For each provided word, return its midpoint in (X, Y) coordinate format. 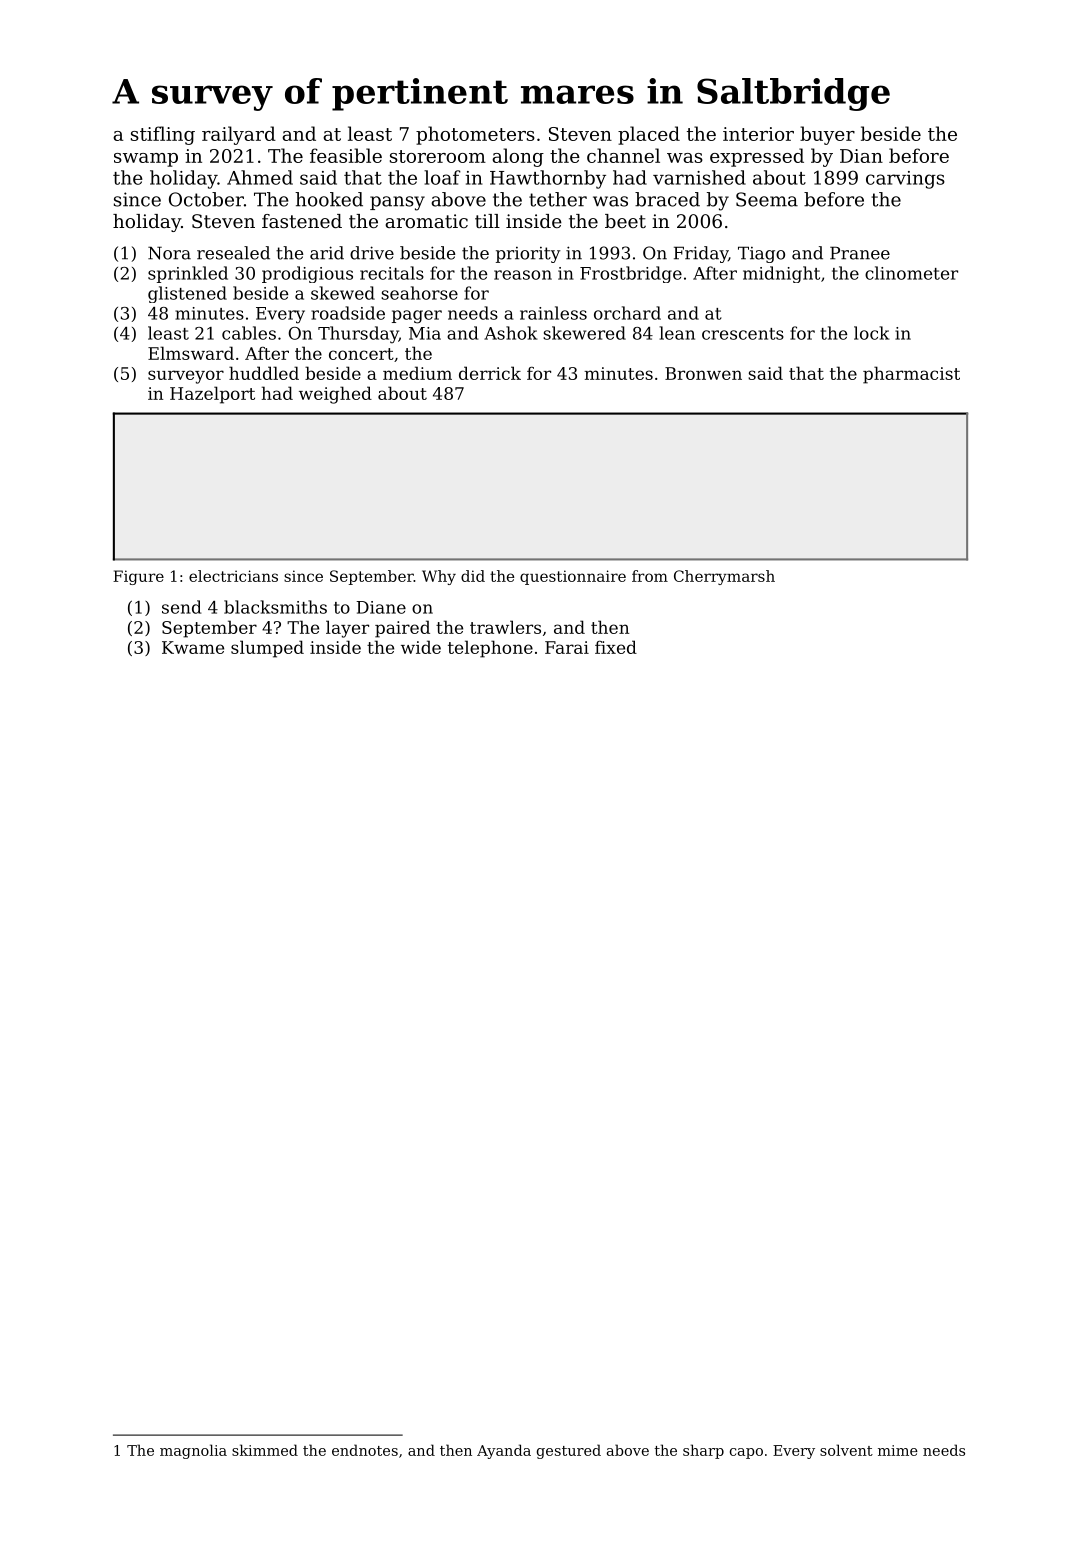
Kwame (193, 647)
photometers (475, 135)
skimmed (265, 1450)
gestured (569, 1451)
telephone (490, 649)
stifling (163, 135)
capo (746, 1453)
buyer (827, 135)
